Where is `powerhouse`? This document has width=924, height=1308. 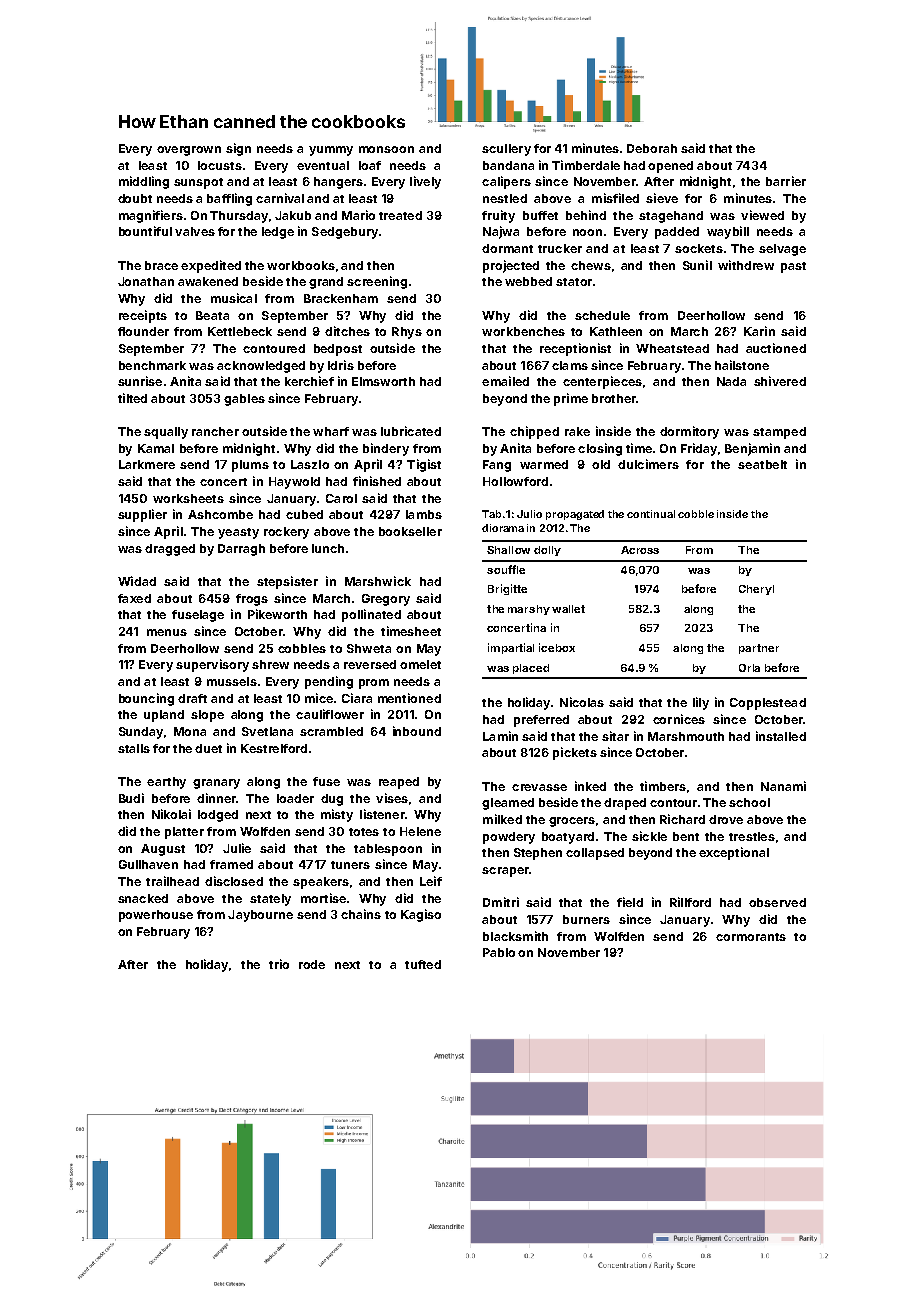 powerhouse is located at coordinates (156, 916).
